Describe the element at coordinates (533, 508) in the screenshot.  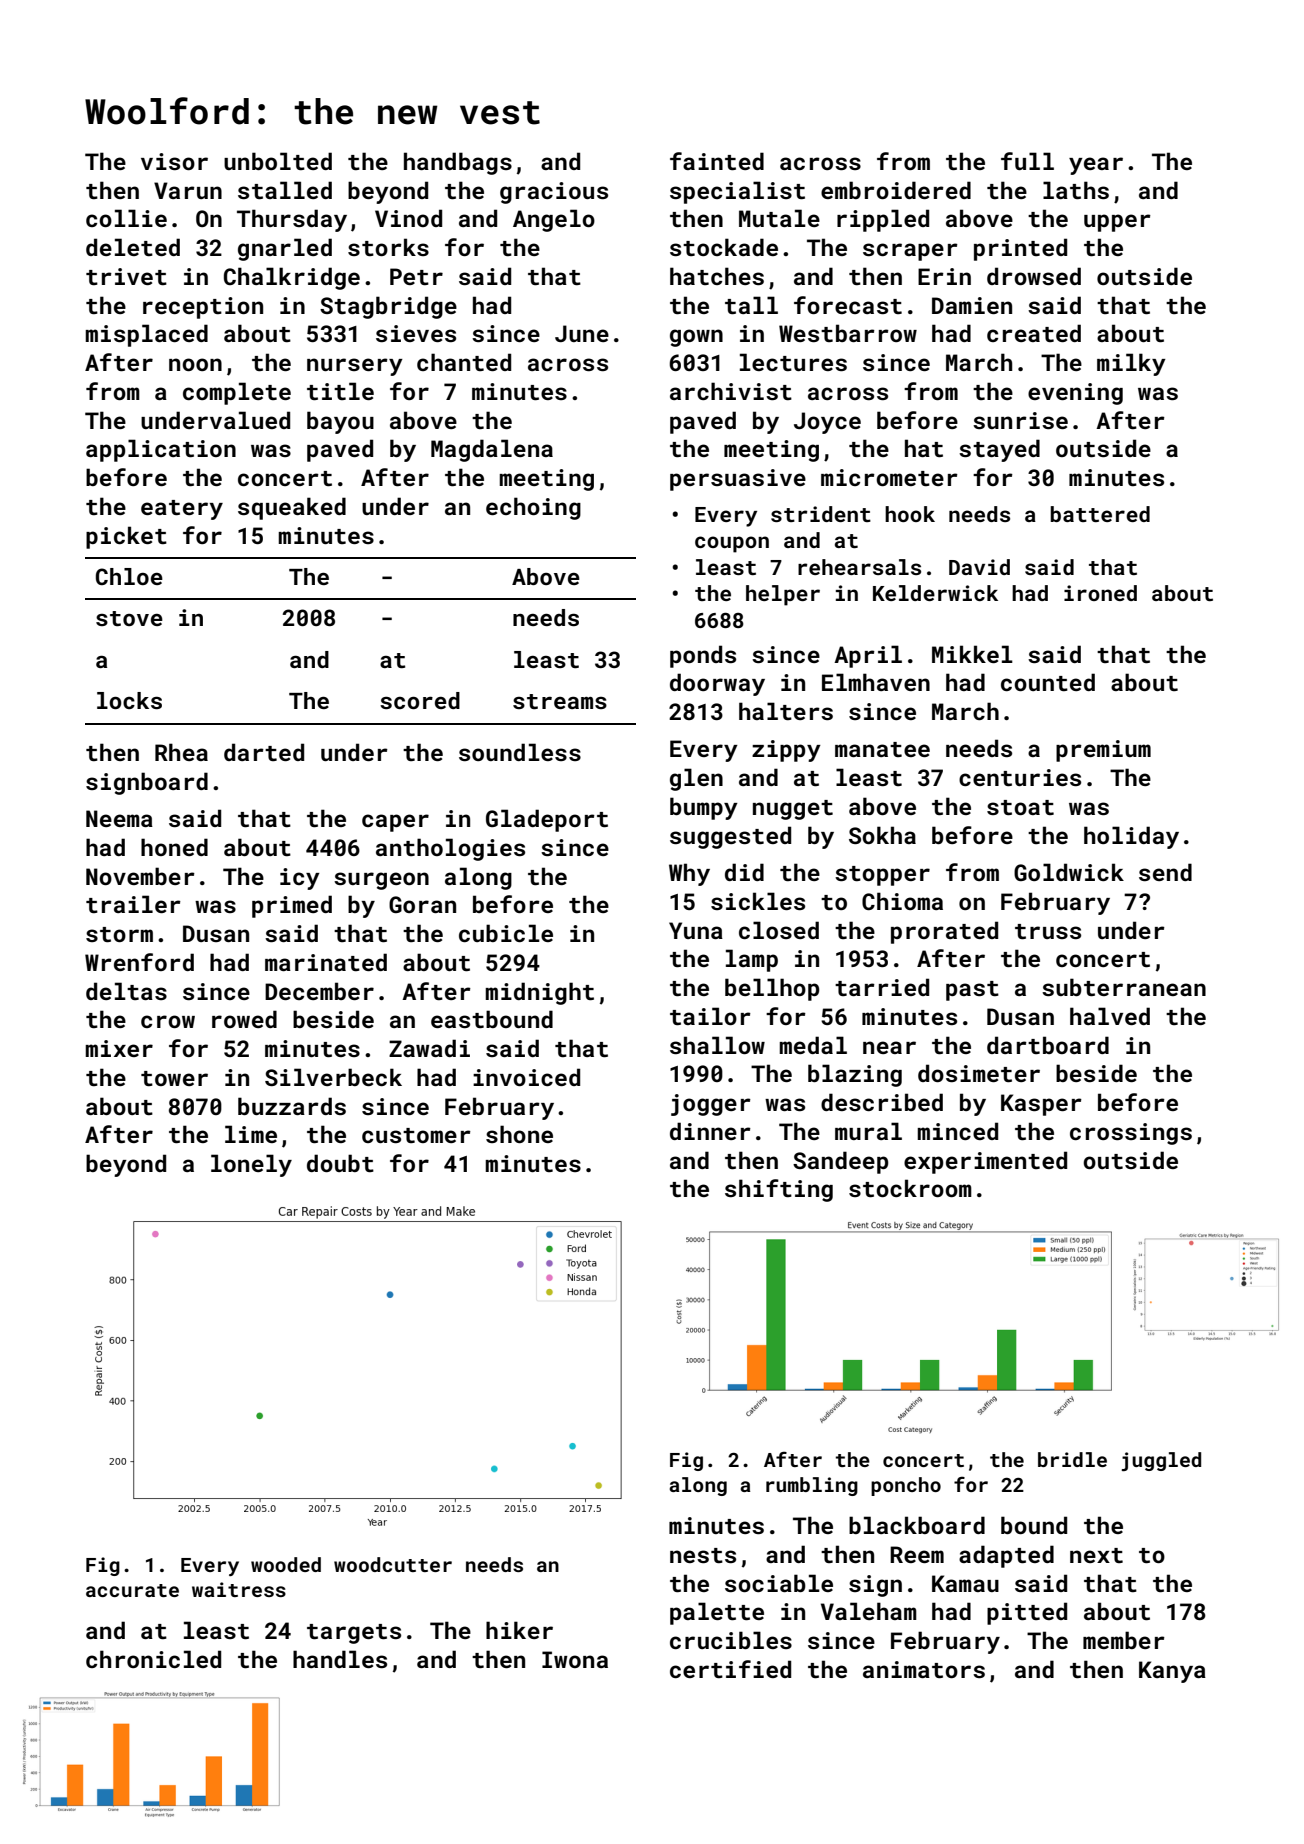
I see `echoing` at that location.
